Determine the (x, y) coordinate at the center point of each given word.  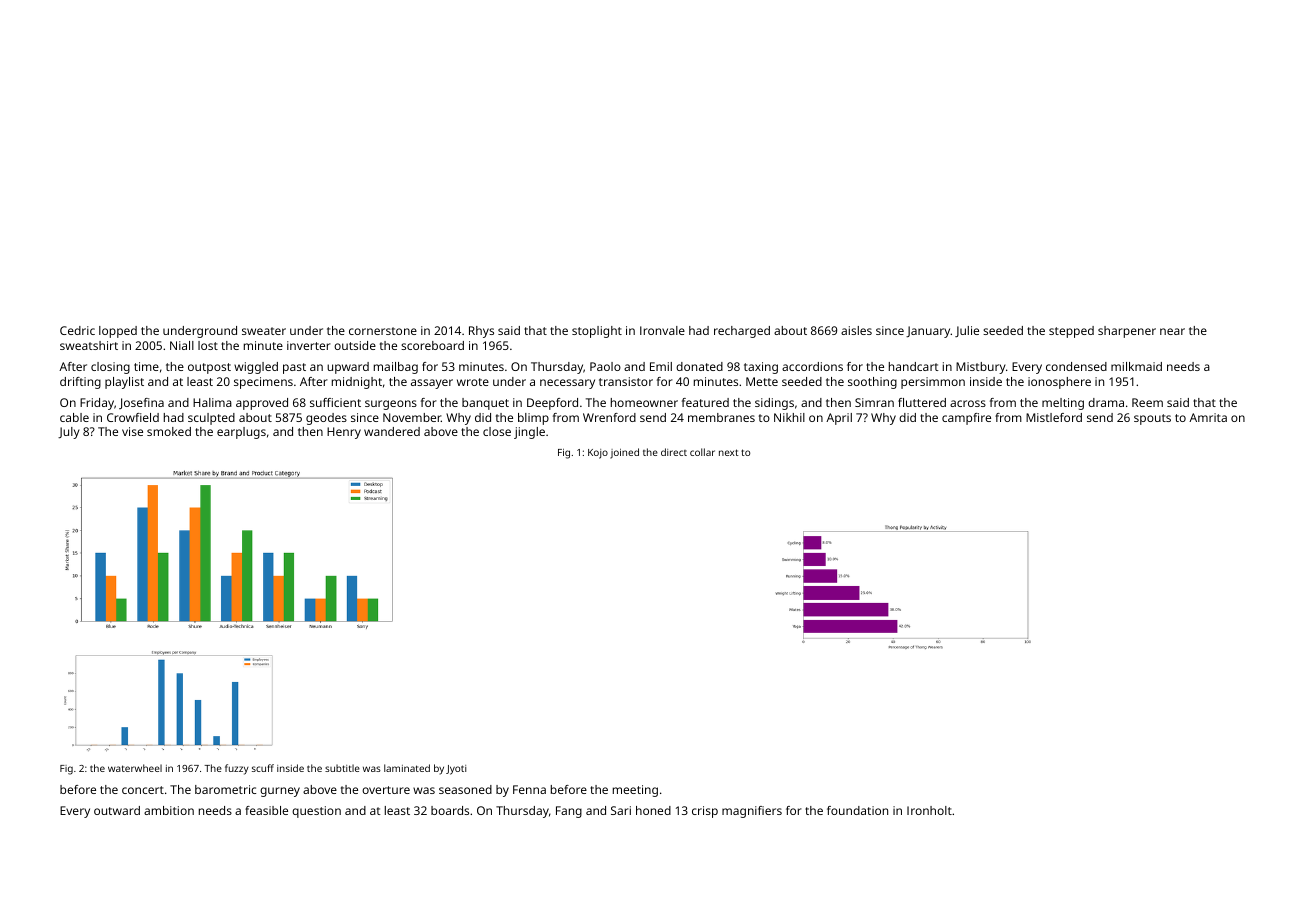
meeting (635, 791)
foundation (857, 810)
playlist (124, 383)
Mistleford (1054, 417)
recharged (742, 332)
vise (132, 431)
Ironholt (929, 810)
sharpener (1127, 332)
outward (117, 810)
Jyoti (456, 770)
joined (624, 453)
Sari (621, 810)
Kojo (598, 454)
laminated (407, 768)
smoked (169, 431)
